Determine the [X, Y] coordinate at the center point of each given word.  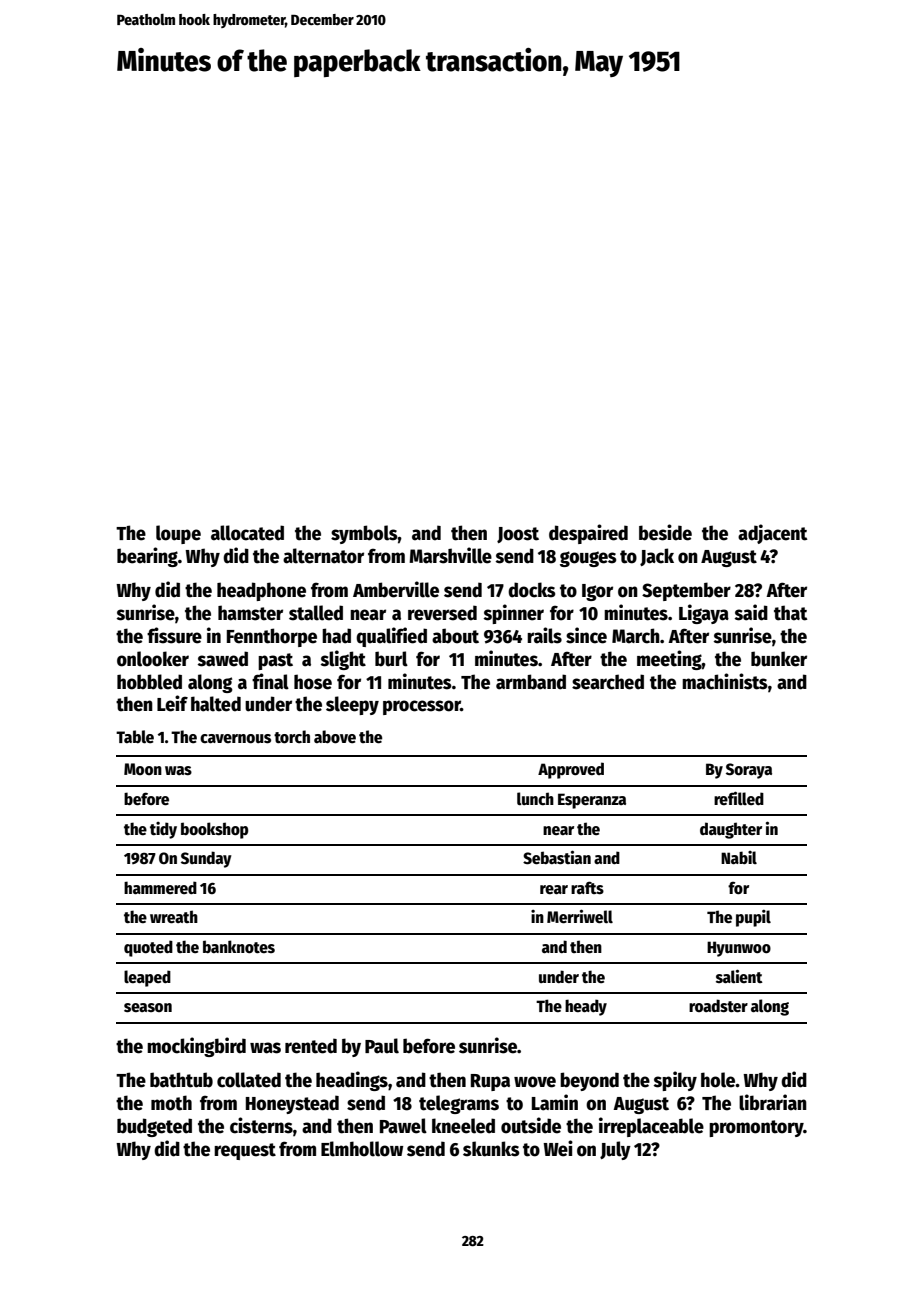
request [245, 1151]
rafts [587, 887]
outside [531, 1125]
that [791, 613]
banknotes [239, 947]
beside [665, 532]
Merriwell [580, 916]
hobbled [149, 682]
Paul [382, 1046]
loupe [178, 534]
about [455, 636]
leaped [147, 978]
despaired [588, 534]
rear [554, 889]
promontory [756, 1128]
